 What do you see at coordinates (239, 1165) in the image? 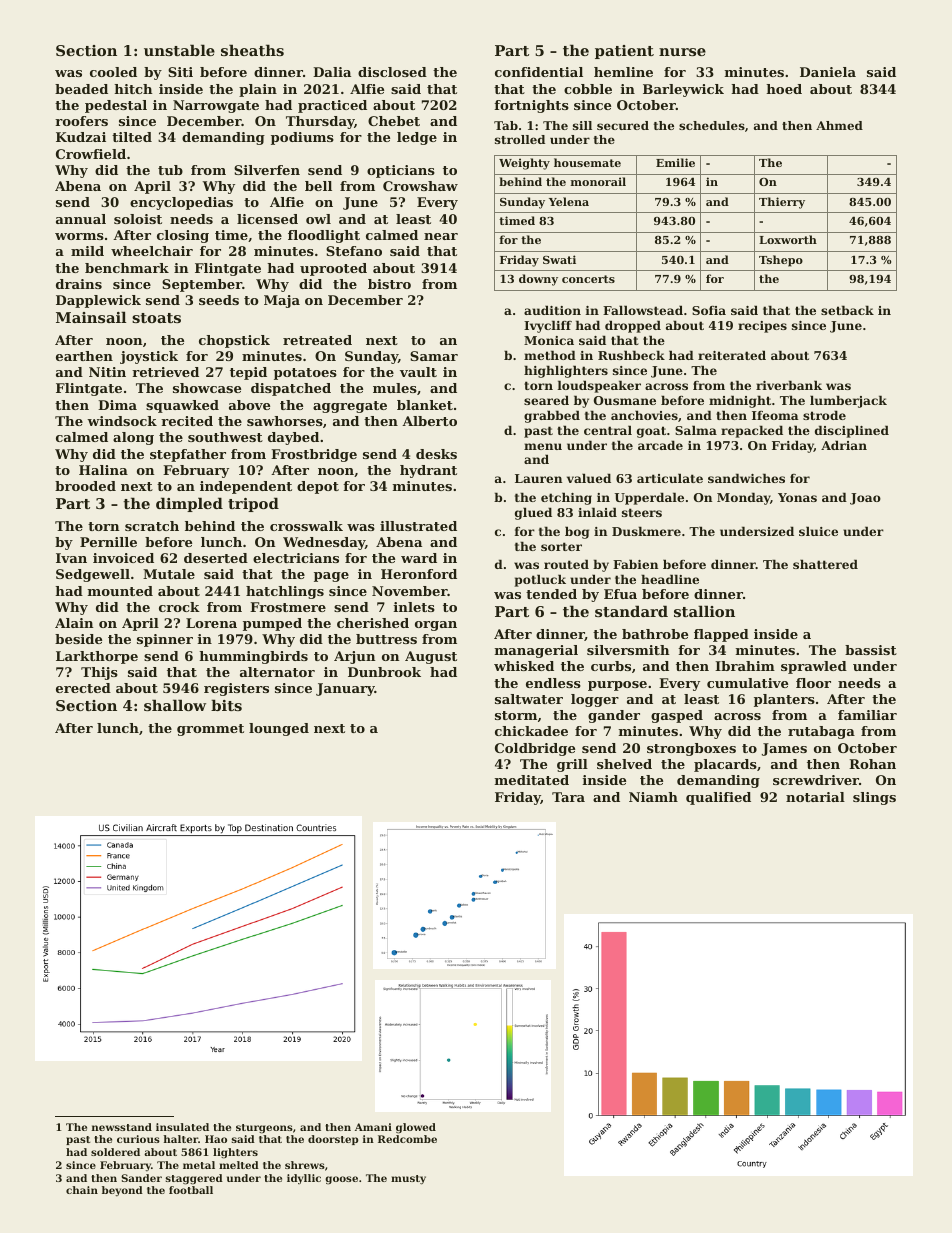
I see `melted` at bounding box center [239, 1165].
